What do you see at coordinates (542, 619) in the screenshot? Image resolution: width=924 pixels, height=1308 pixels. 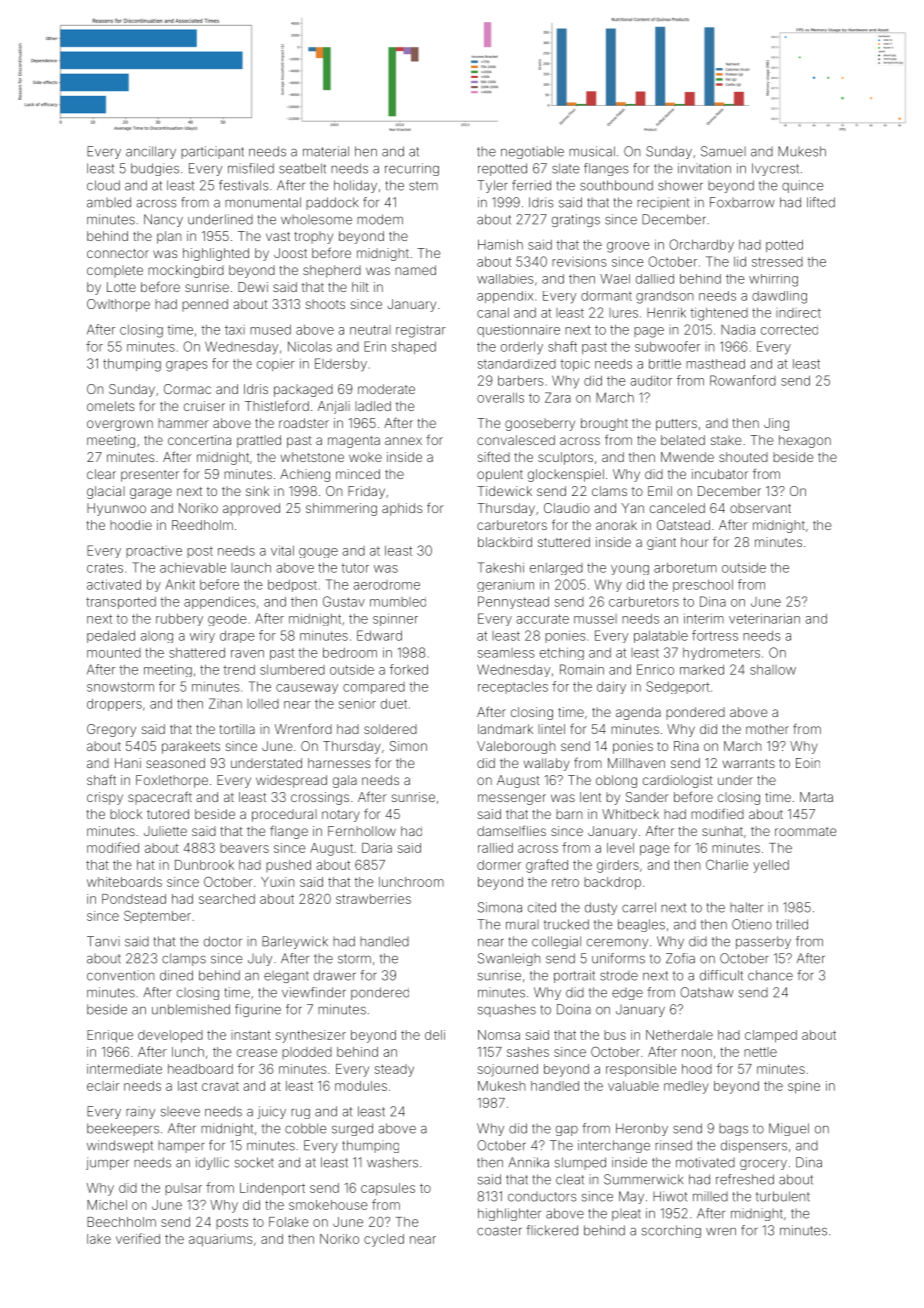 I see `accurate` at bounding box center [542, 619].
